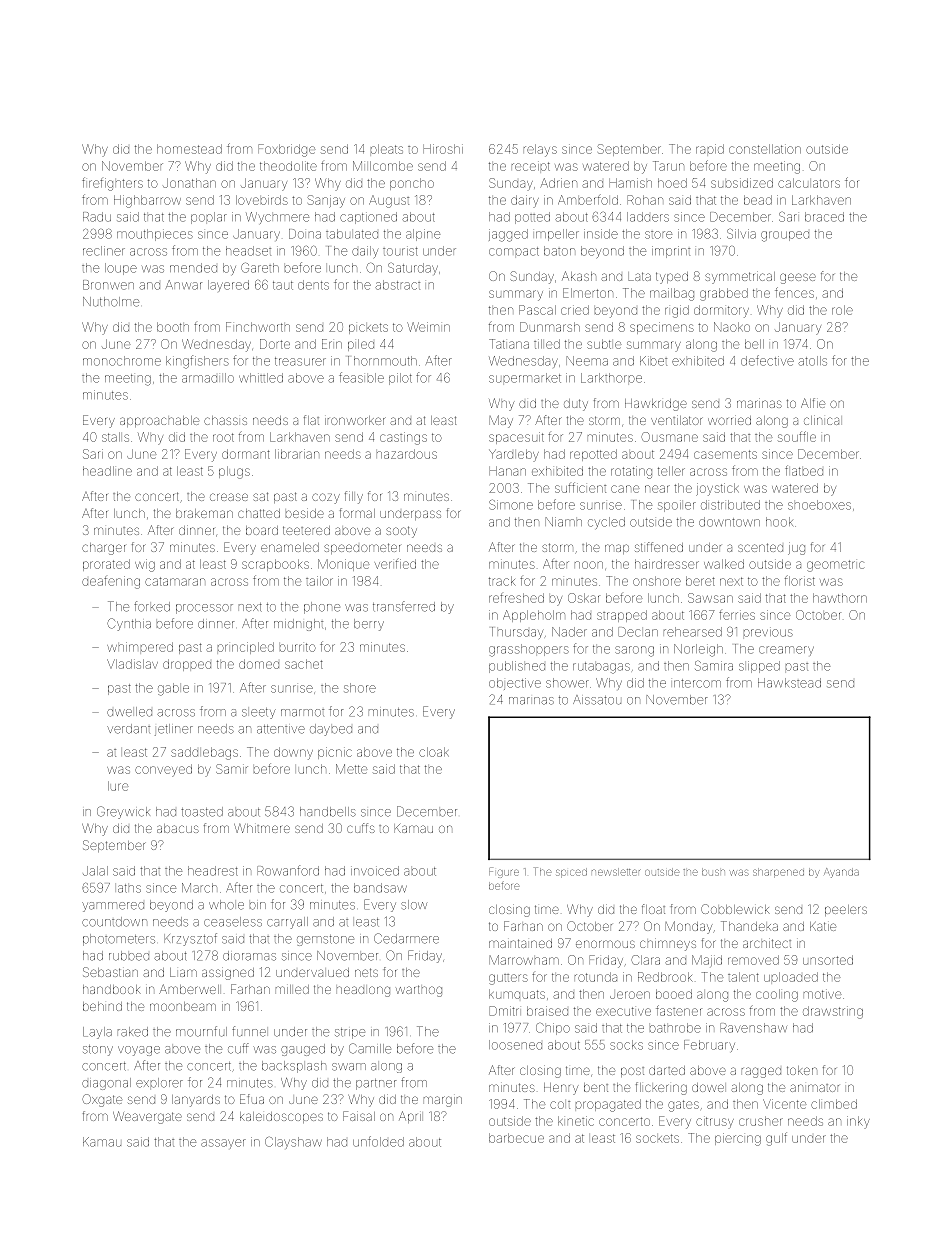  Describe the element at coordinates (262, 828) in the screenshot. I see `Whitmere` at that location.
